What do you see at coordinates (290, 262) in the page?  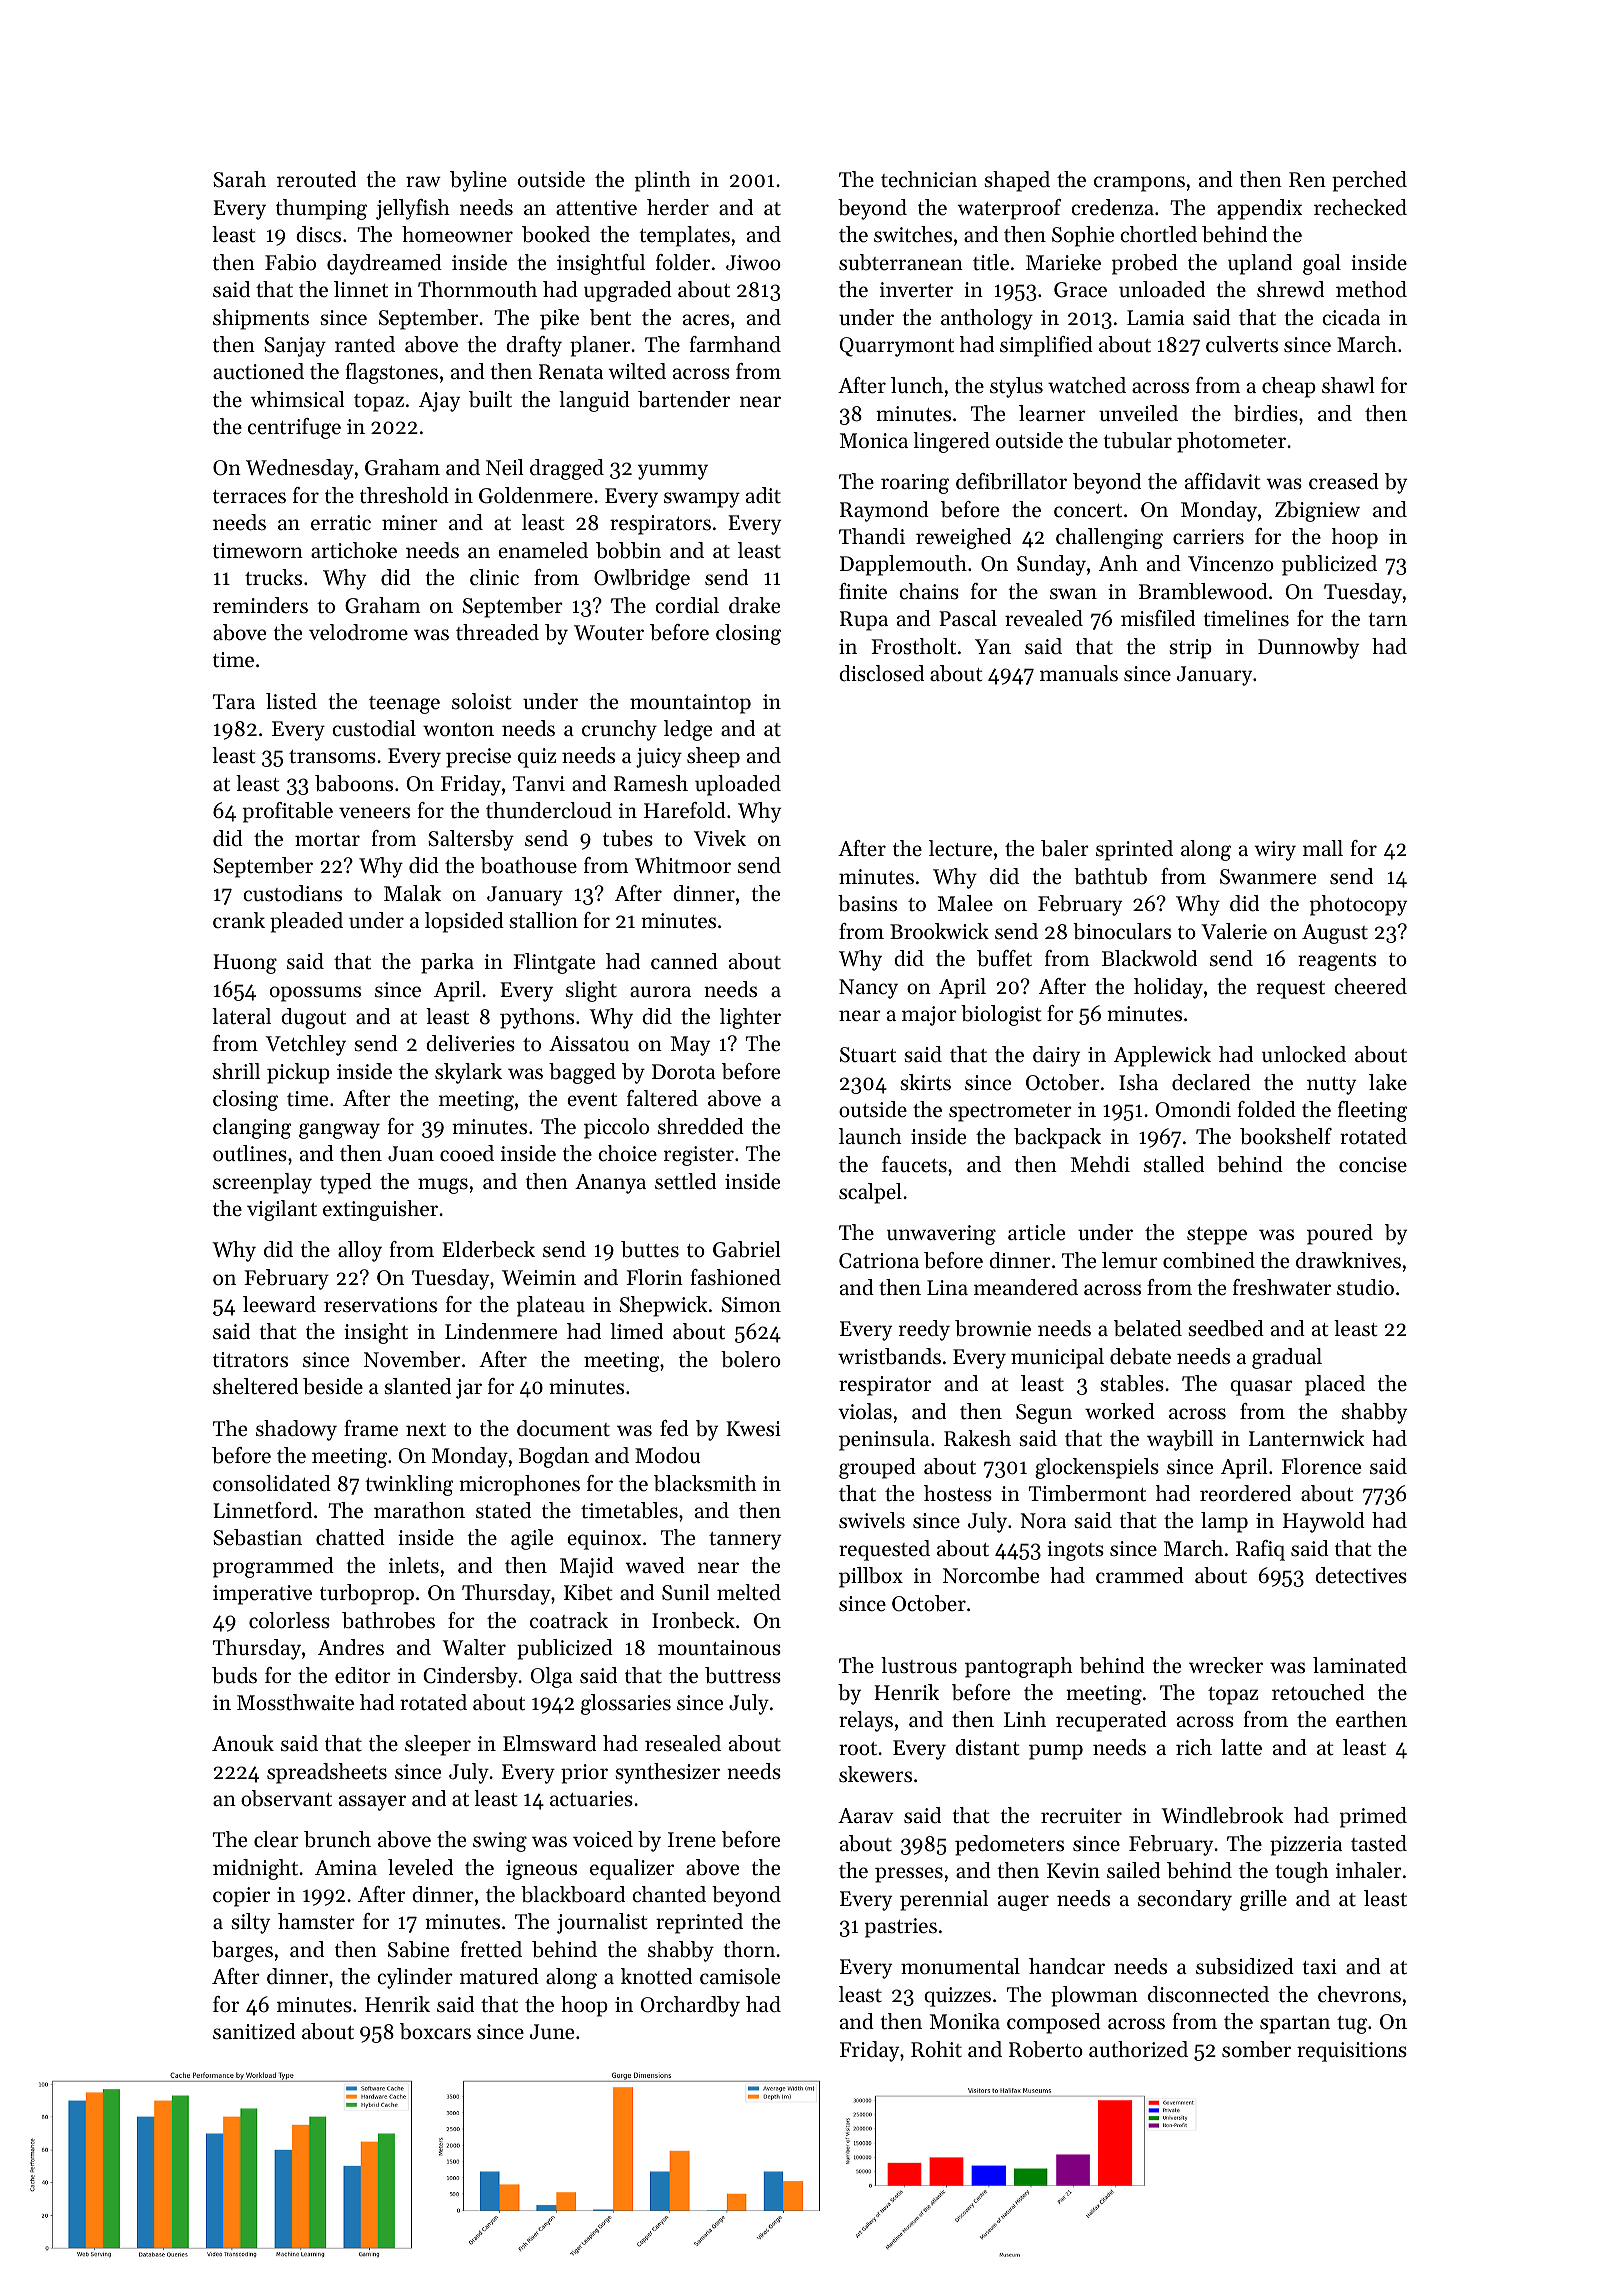 I see `Fabio` at bounding box center [290, 262].
